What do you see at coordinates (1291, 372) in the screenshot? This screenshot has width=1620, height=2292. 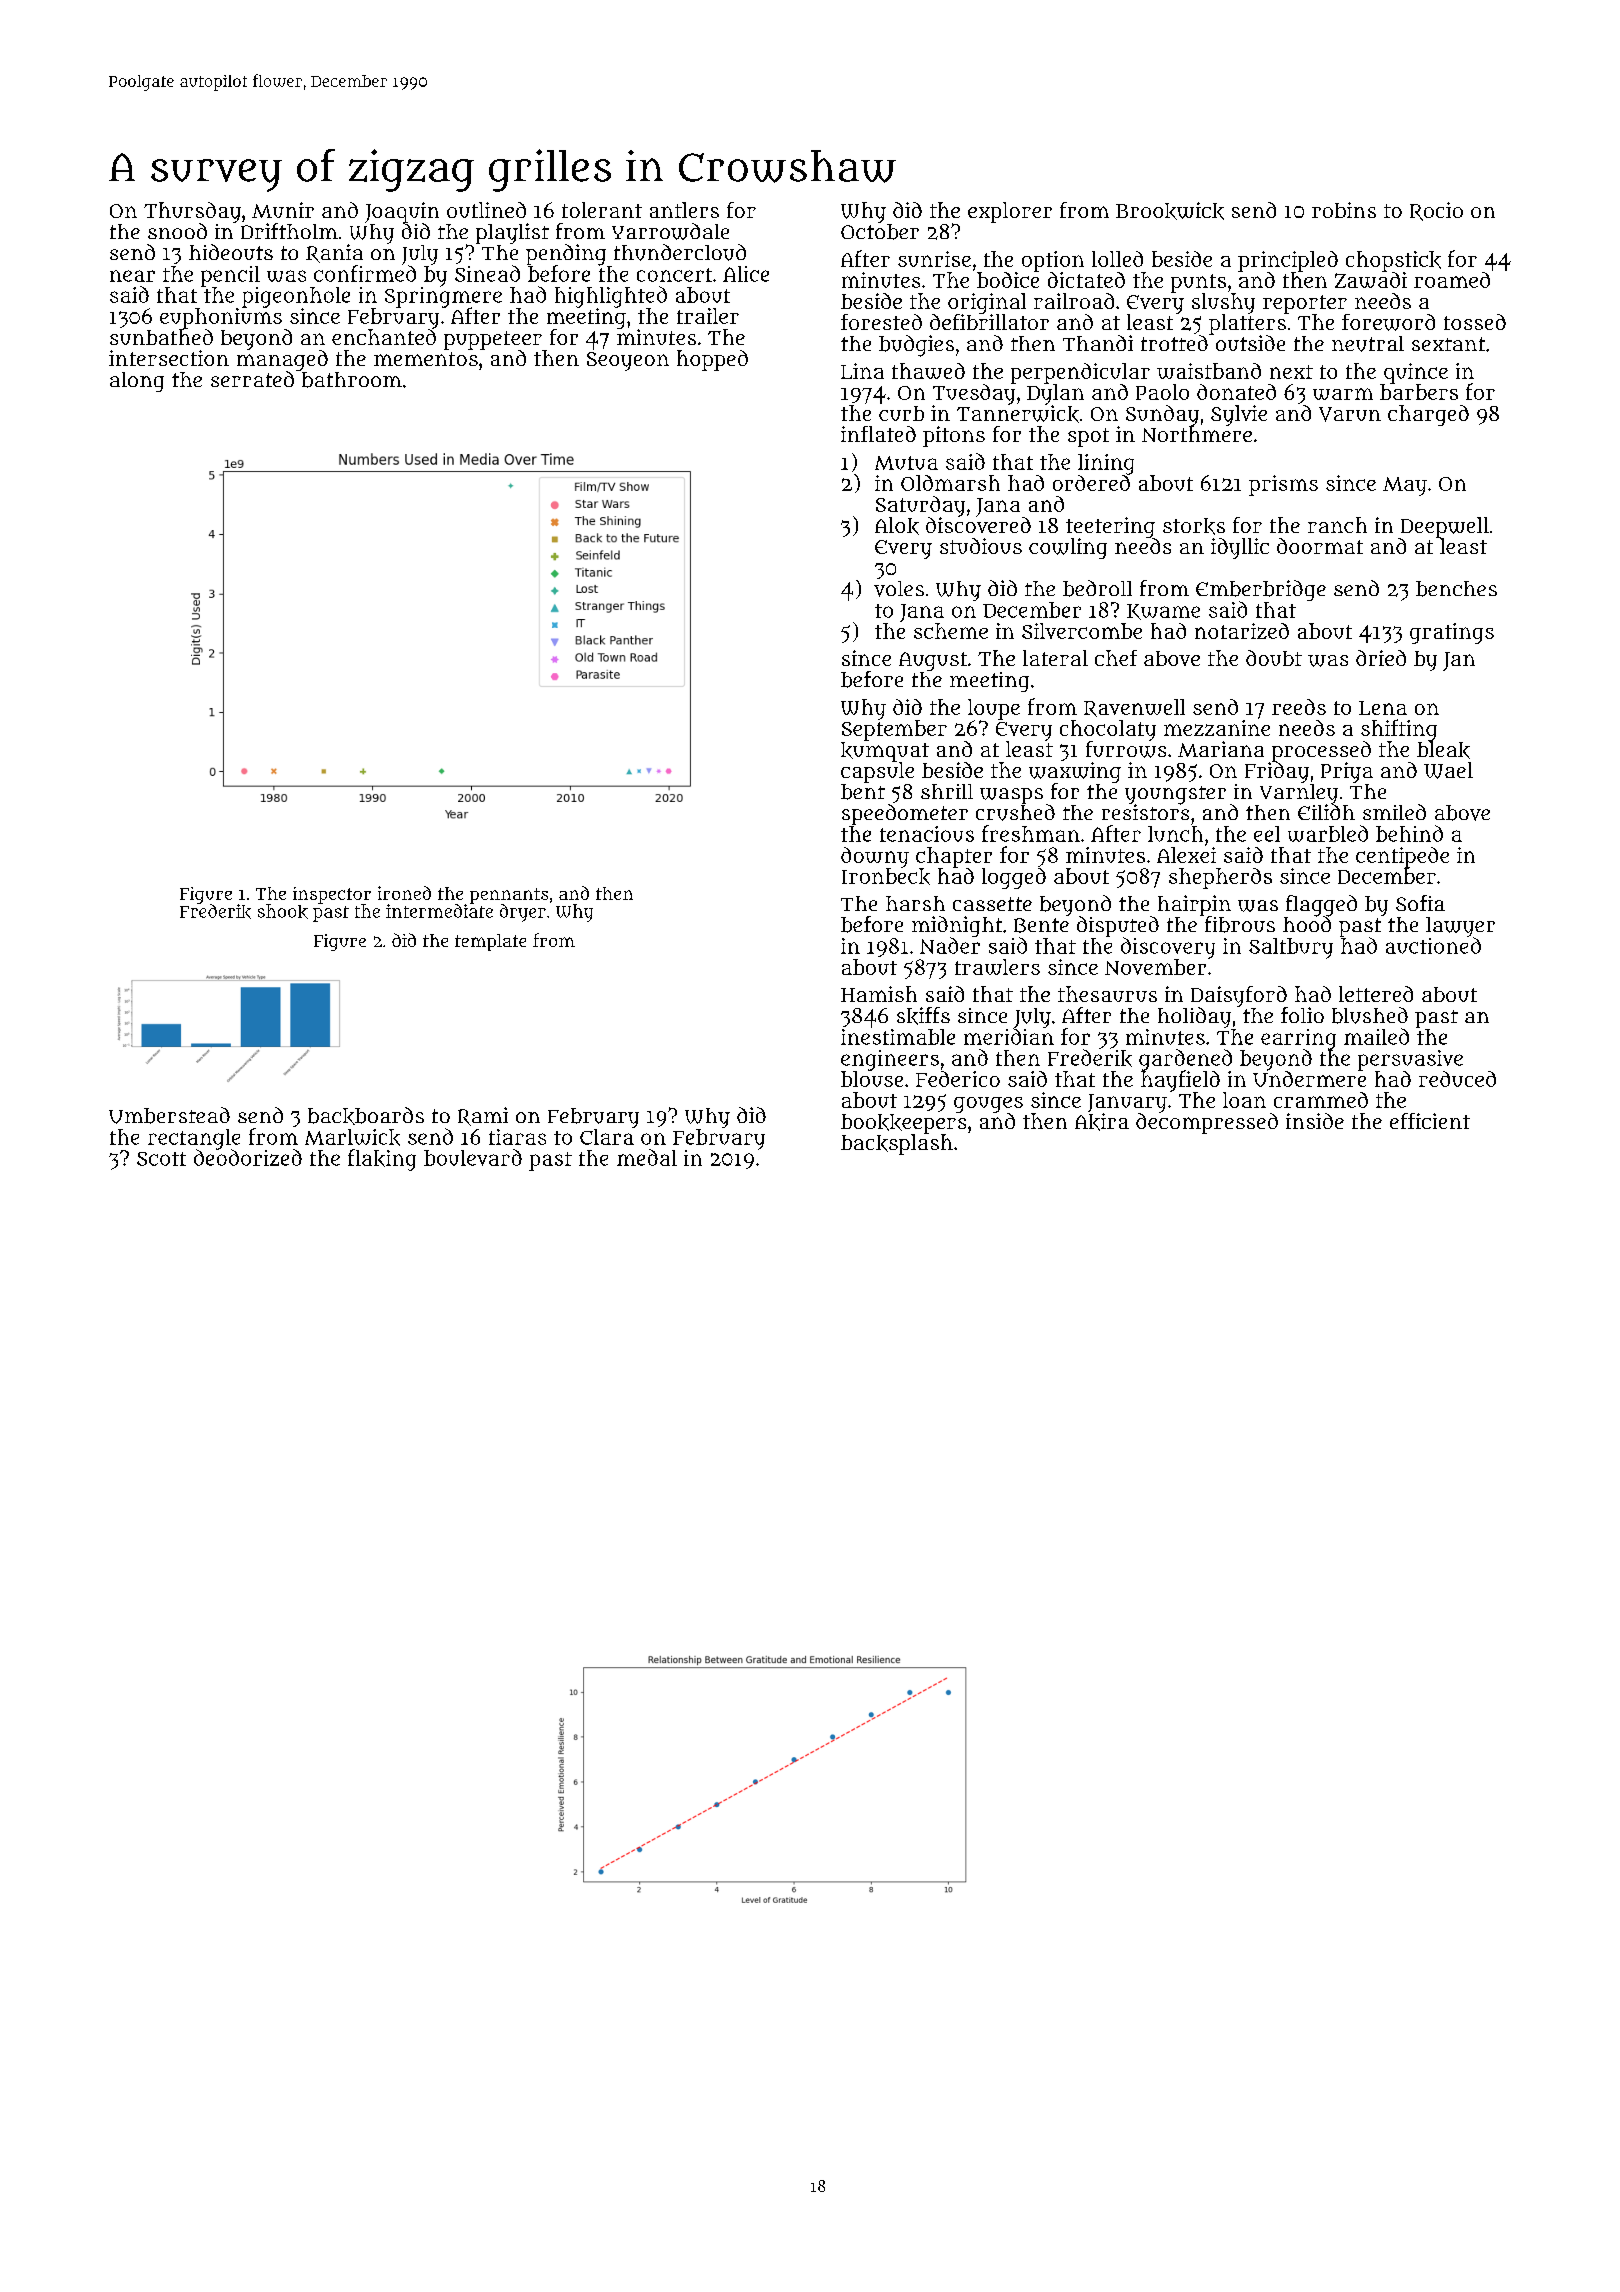 I see `next` at bounding box center [1291, 372].
